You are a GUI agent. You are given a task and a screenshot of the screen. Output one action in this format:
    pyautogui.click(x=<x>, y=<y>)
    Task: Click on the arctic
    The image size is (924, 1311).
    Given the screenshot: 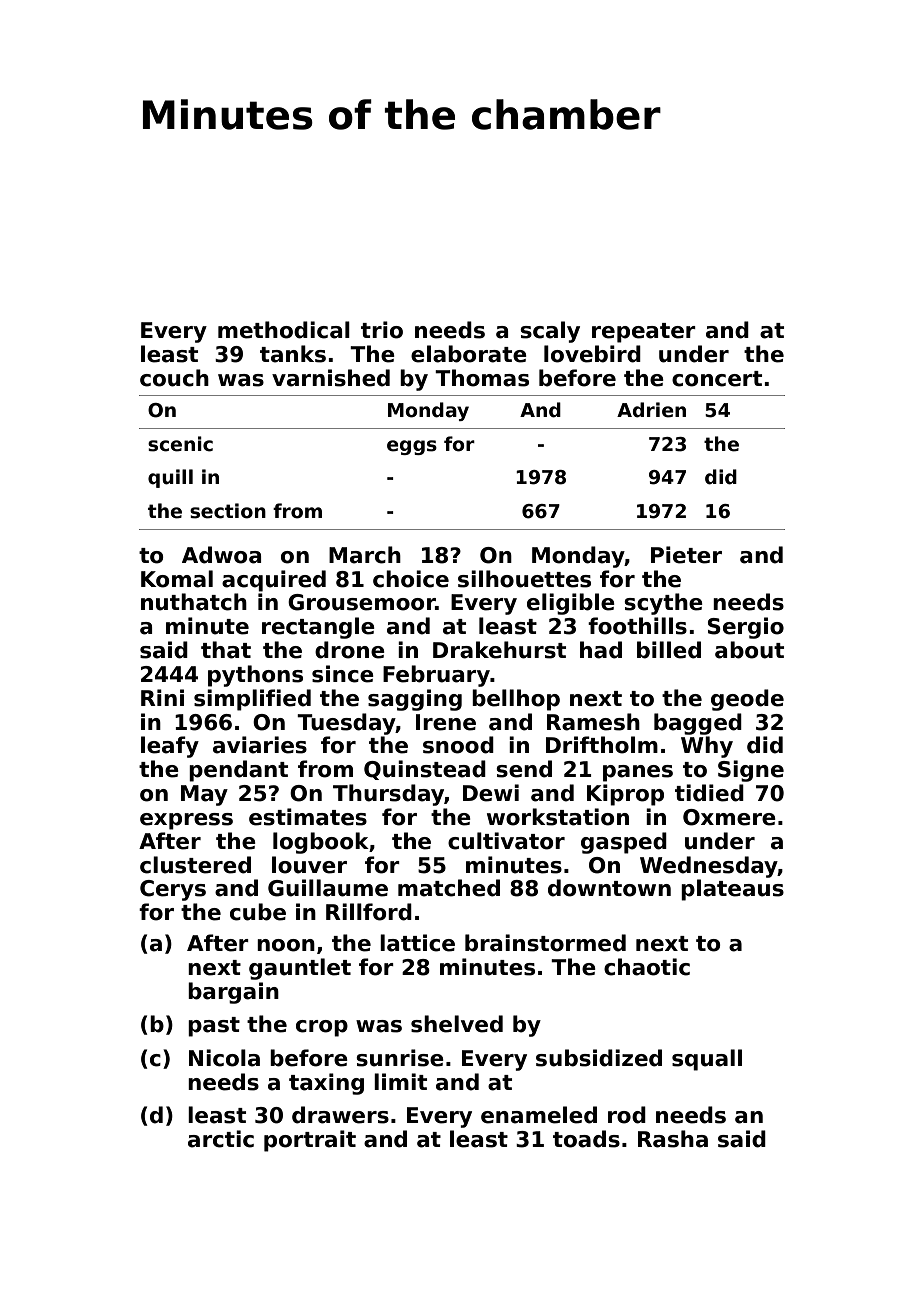 What is the action you would take?
    pyautogui.click(x=221, y=1139)
